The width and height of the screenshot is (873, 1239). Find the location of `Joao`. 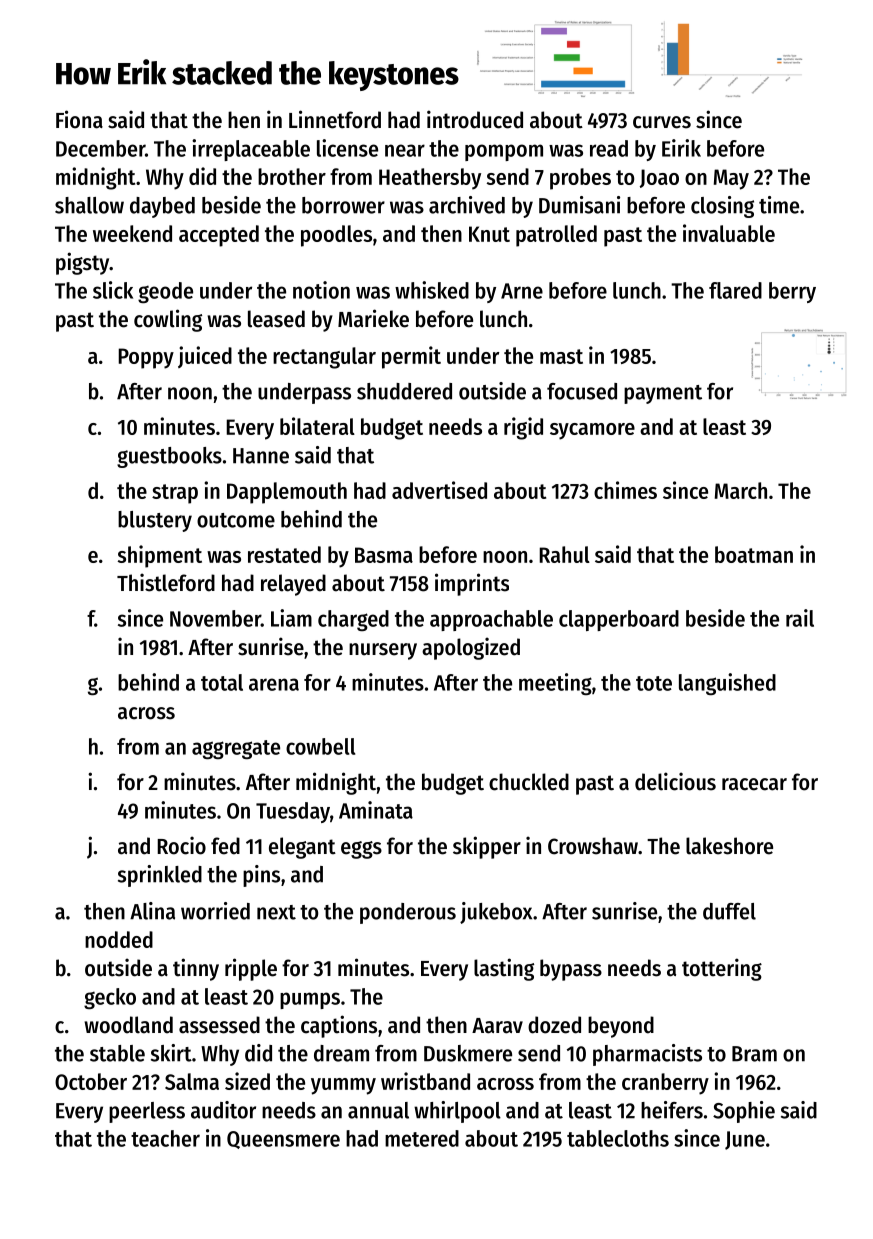

Joao is located at coordinates (659, 178).
